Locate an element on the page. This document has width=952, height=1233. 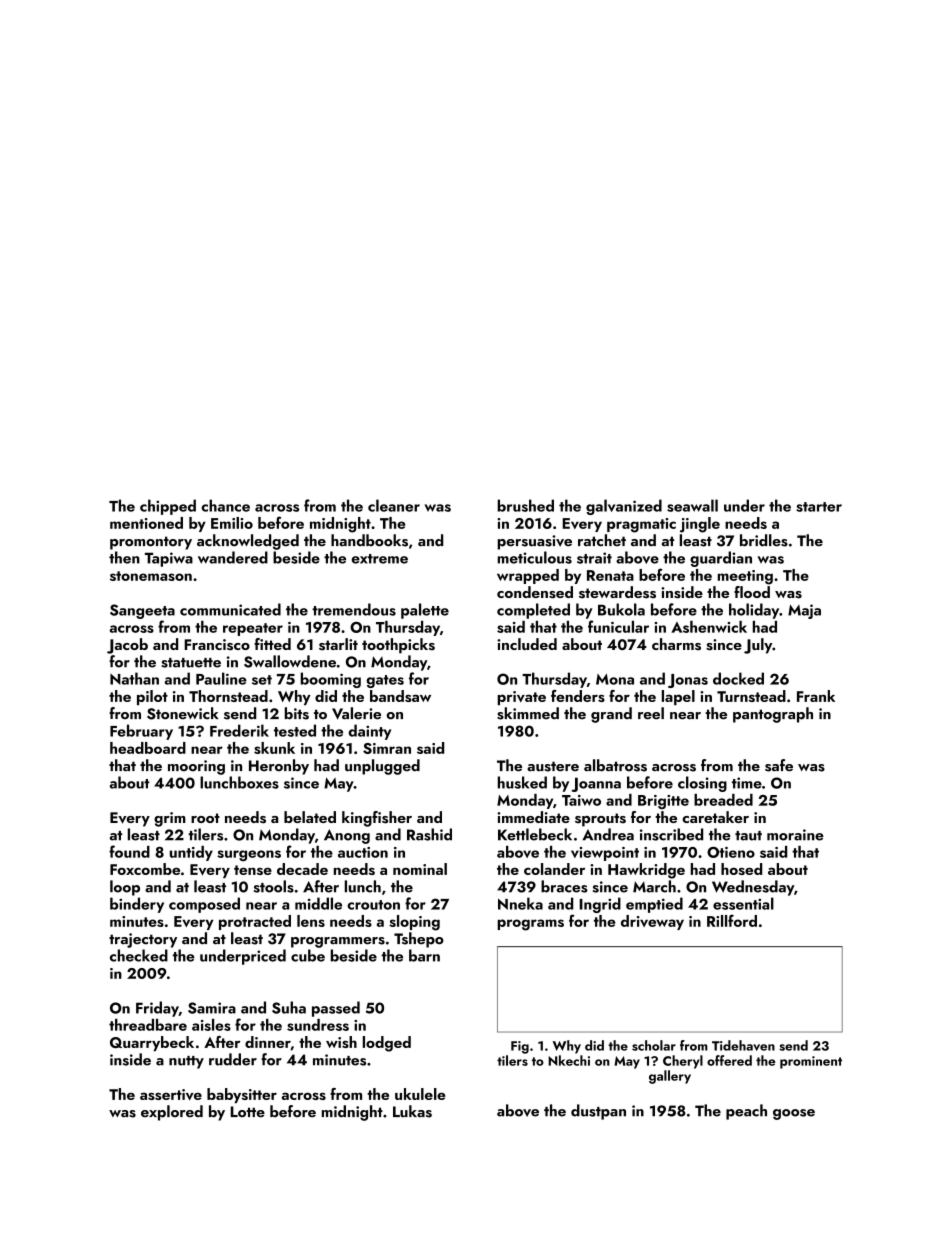
loop is located at coordinates (125, 888).
